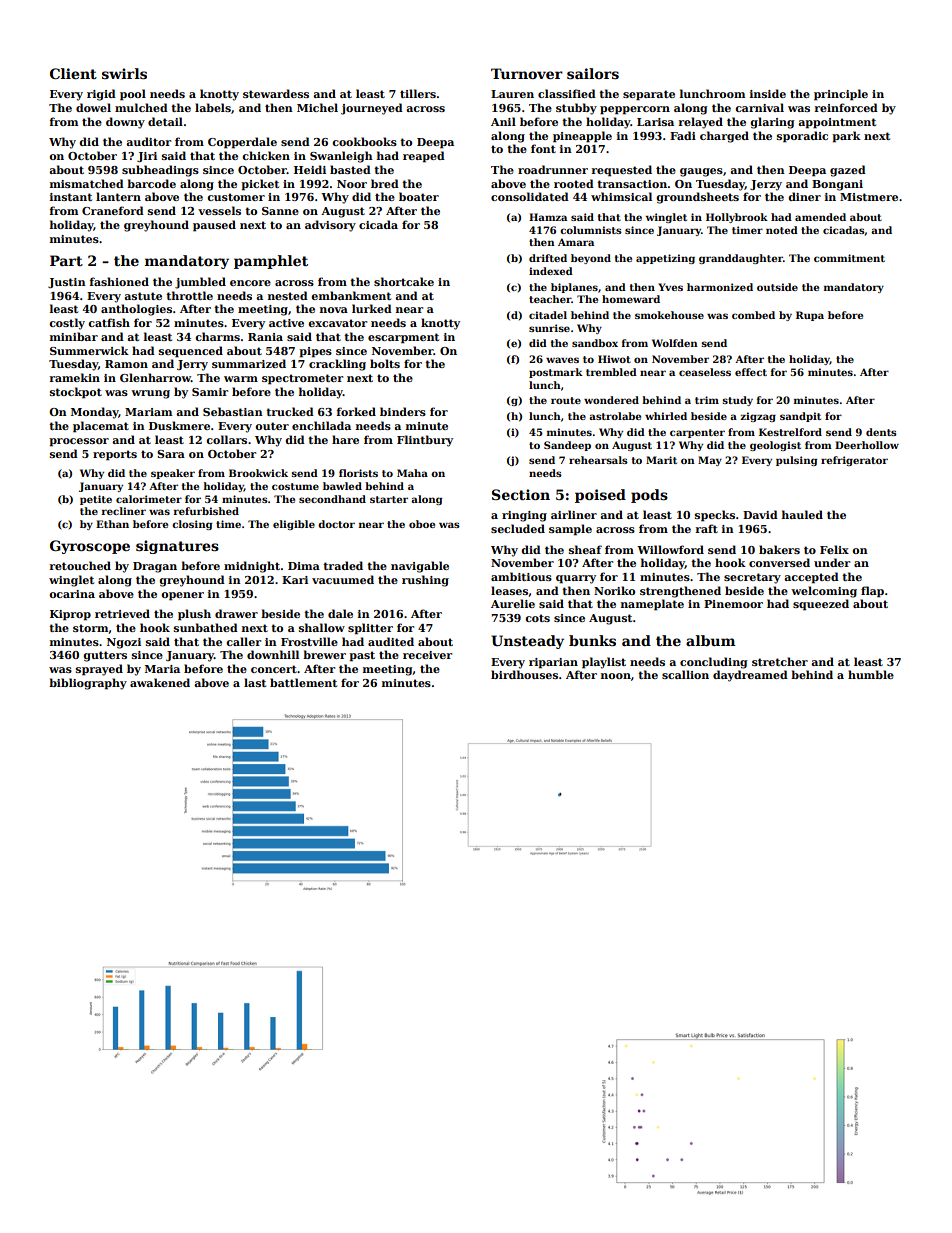 The image size is (952, 1233). Describe the element at coordinates (87, 183) in the image. I see `mismatched` at that location.
